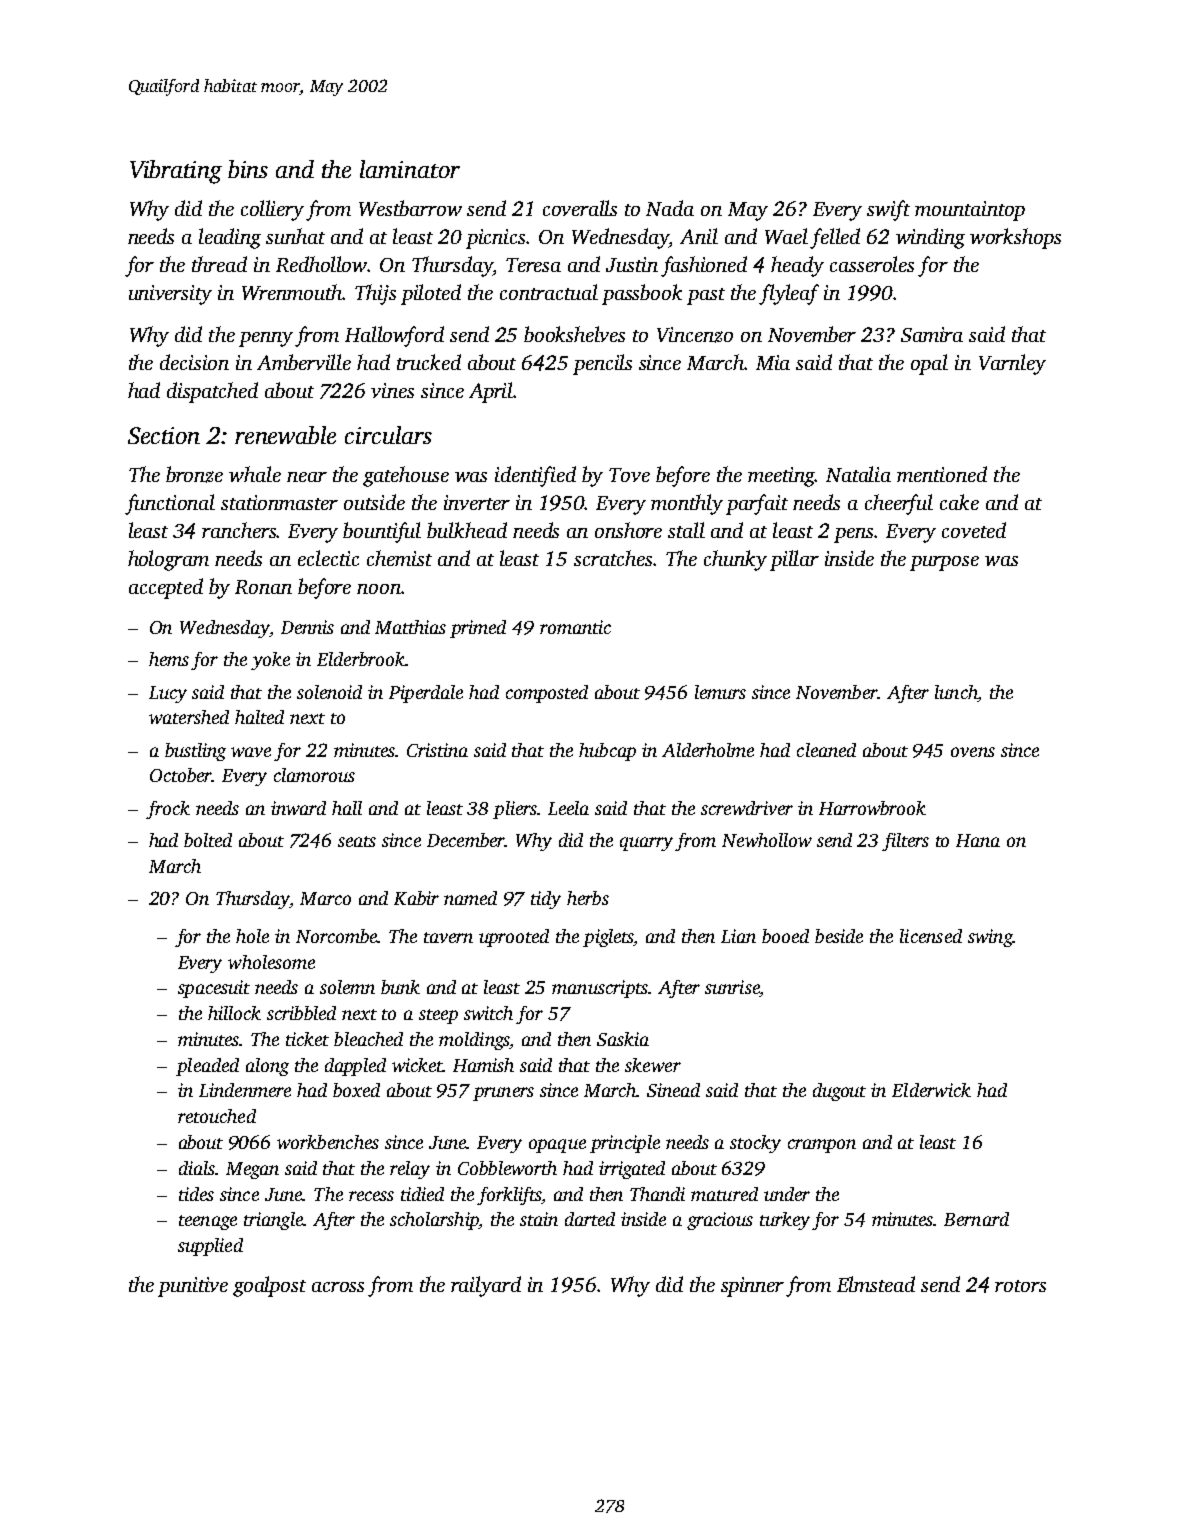 The image size is (1190, 1540). Describe the element at coordinates (876, 1284) in the document. I see `Elmstead` at that location.
